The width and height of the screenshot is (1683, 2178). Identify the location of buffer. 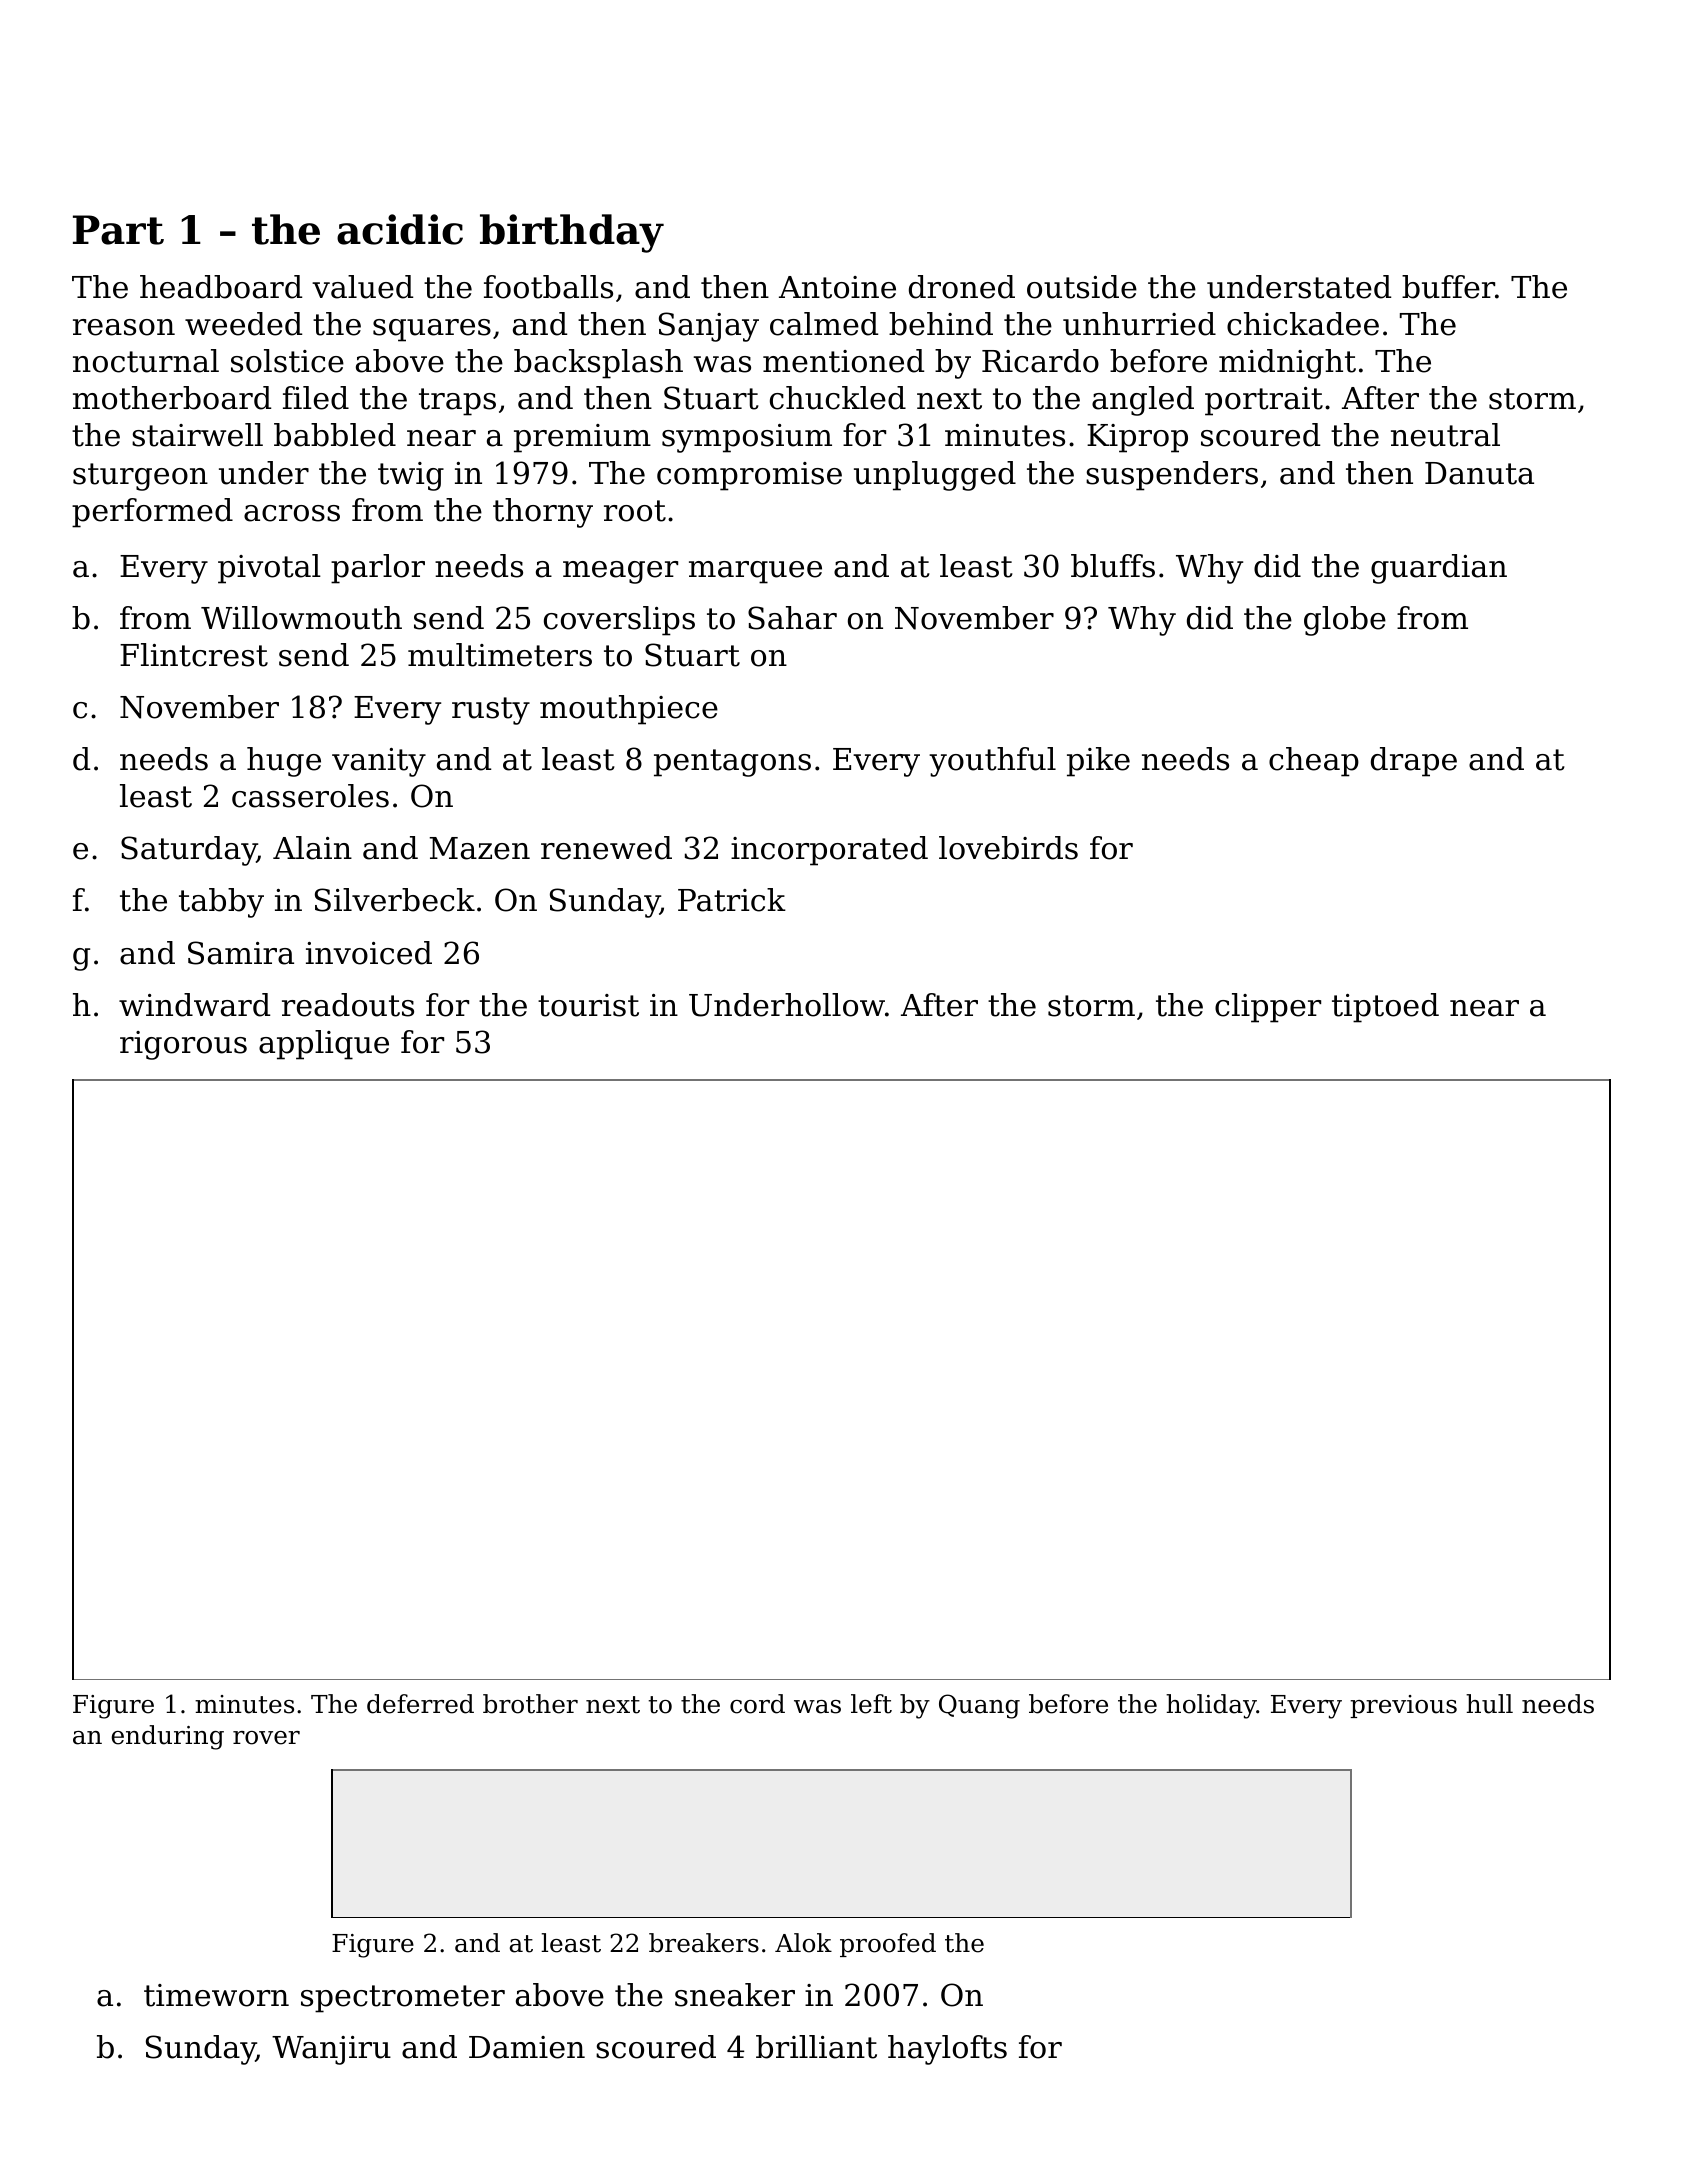
(1448, 287).
